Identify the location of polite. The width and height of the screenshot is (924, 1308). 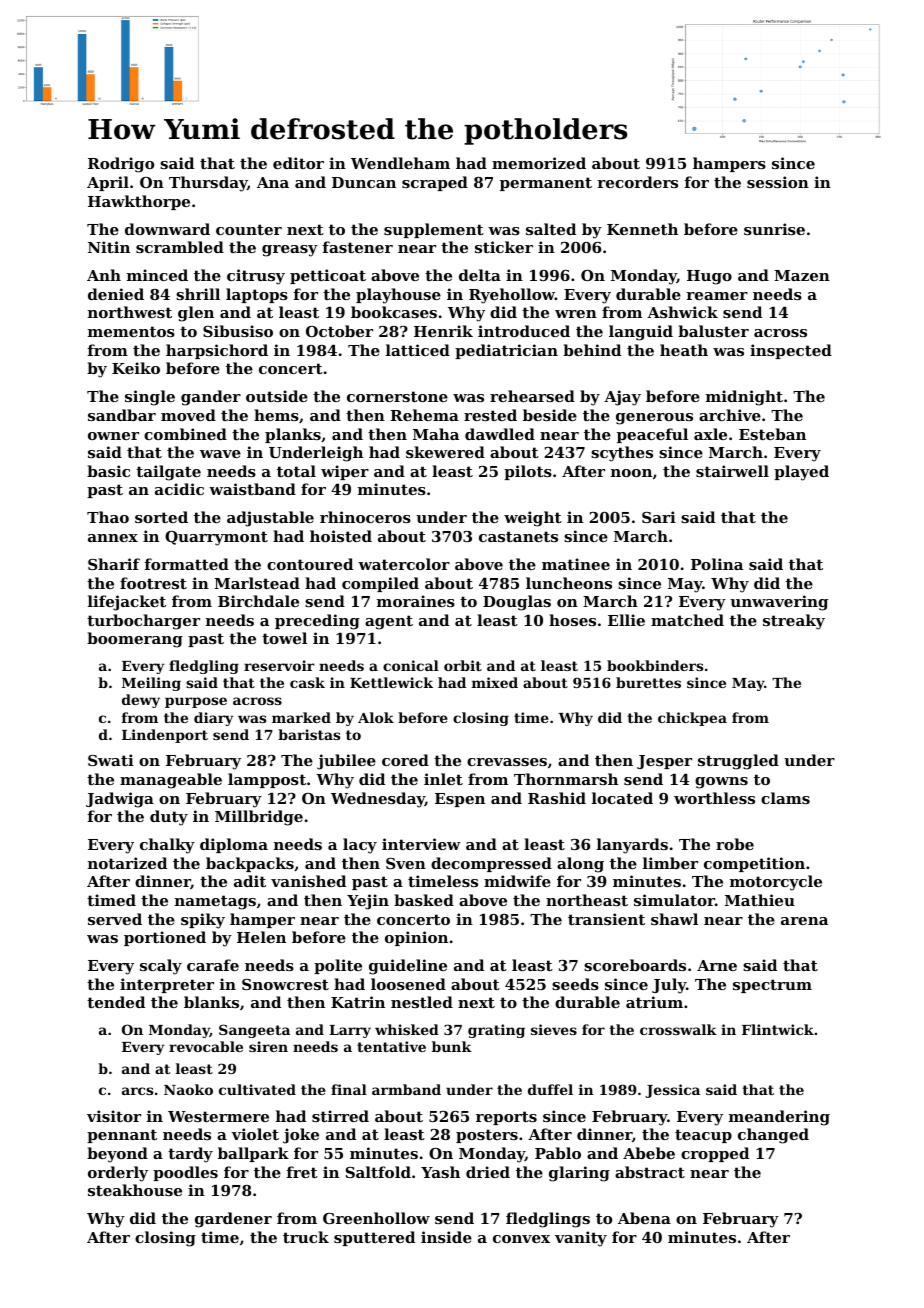
(338, 966).
